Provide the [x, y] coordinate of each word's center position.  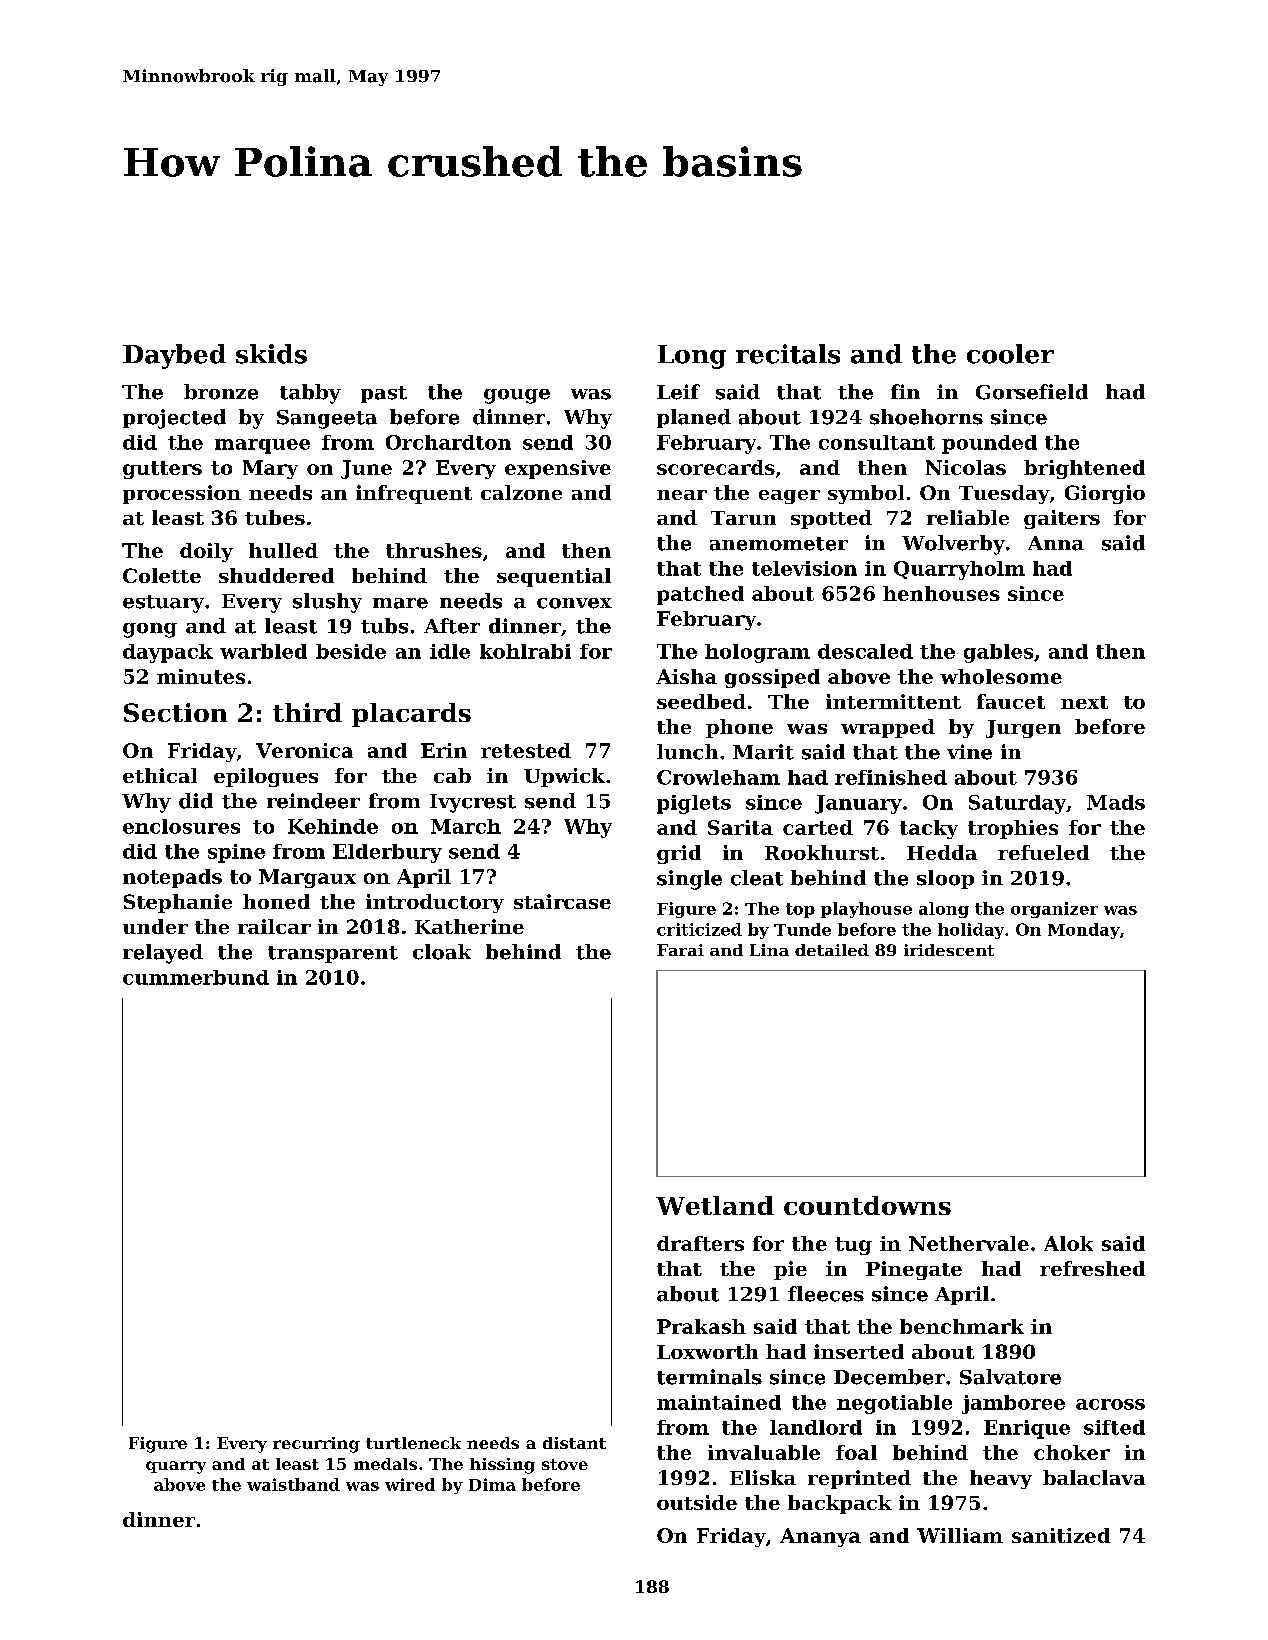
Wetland [715, 1205]
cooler [1010, 354]
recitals [788, 354]
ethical [160, 775]
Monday [1084, 931]
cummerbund [196, 977]
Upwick [564, 777]
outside [697, 1502]
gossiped [772, 678]
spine [236, 853]
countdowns [867, 1205]
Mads [1116, 802]
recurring [316, 1445]
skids [271, 354]
